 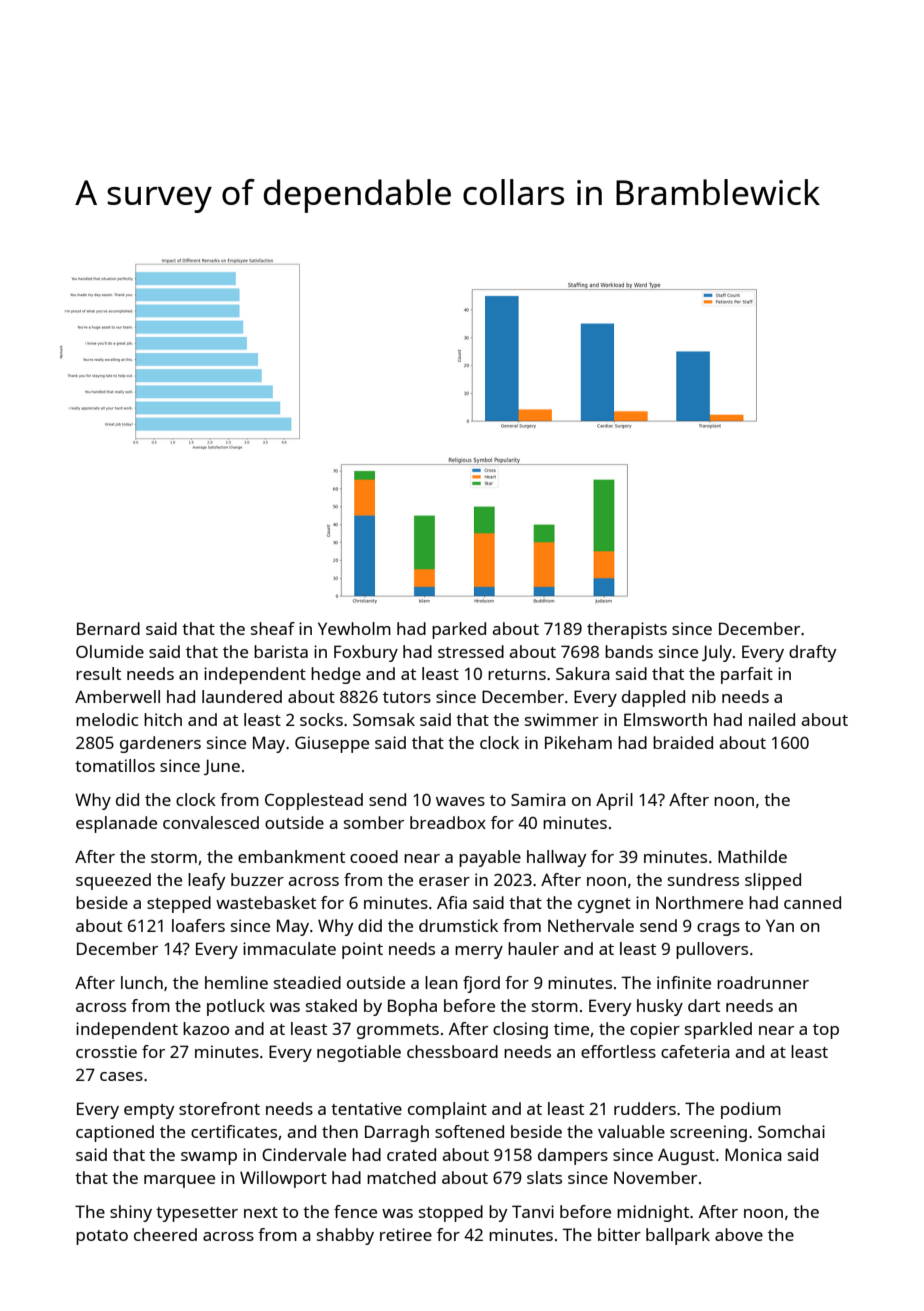 I want to click on screening, so click(x=708, y=1133).
